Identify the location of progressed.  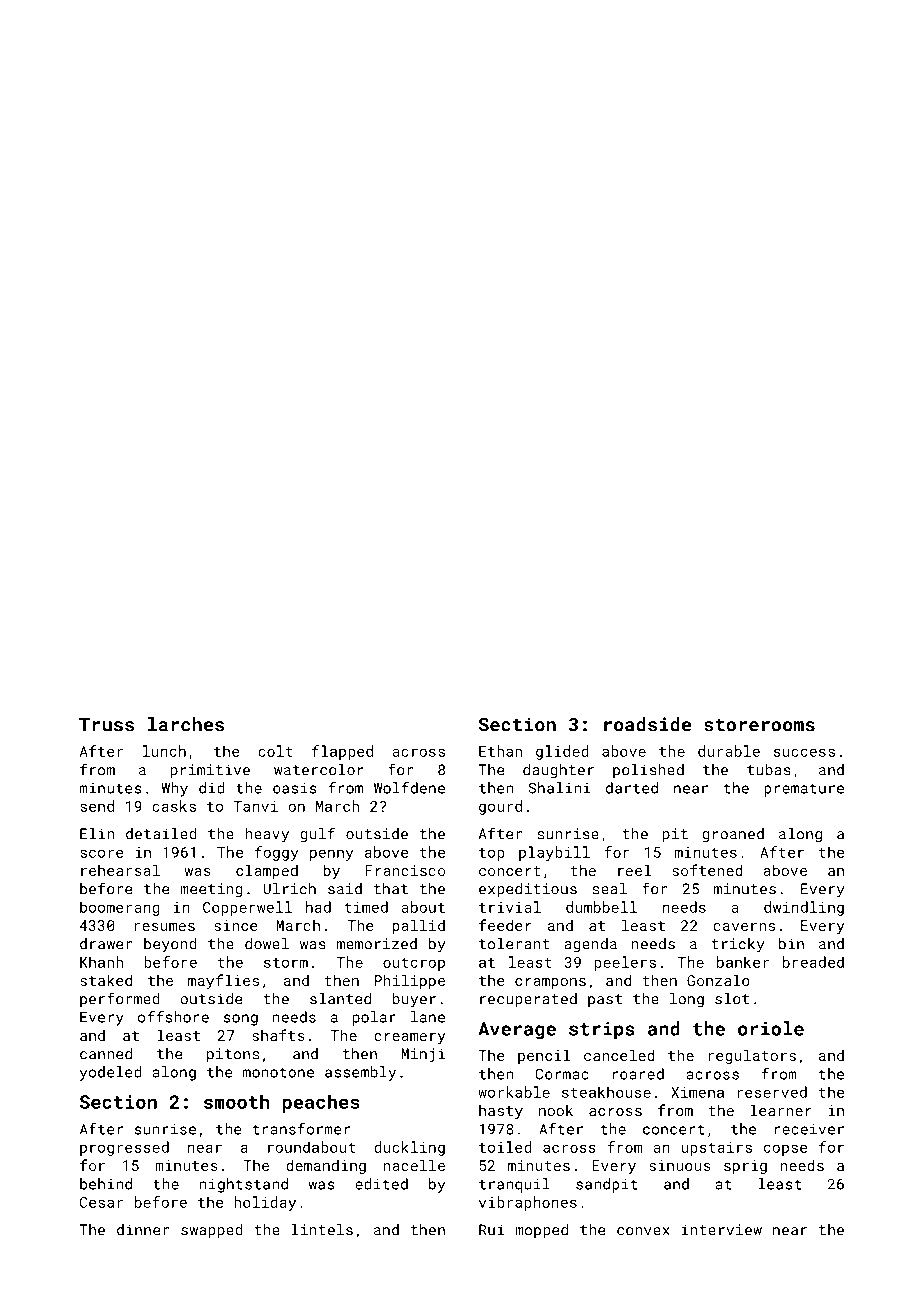
(124, 1148).
